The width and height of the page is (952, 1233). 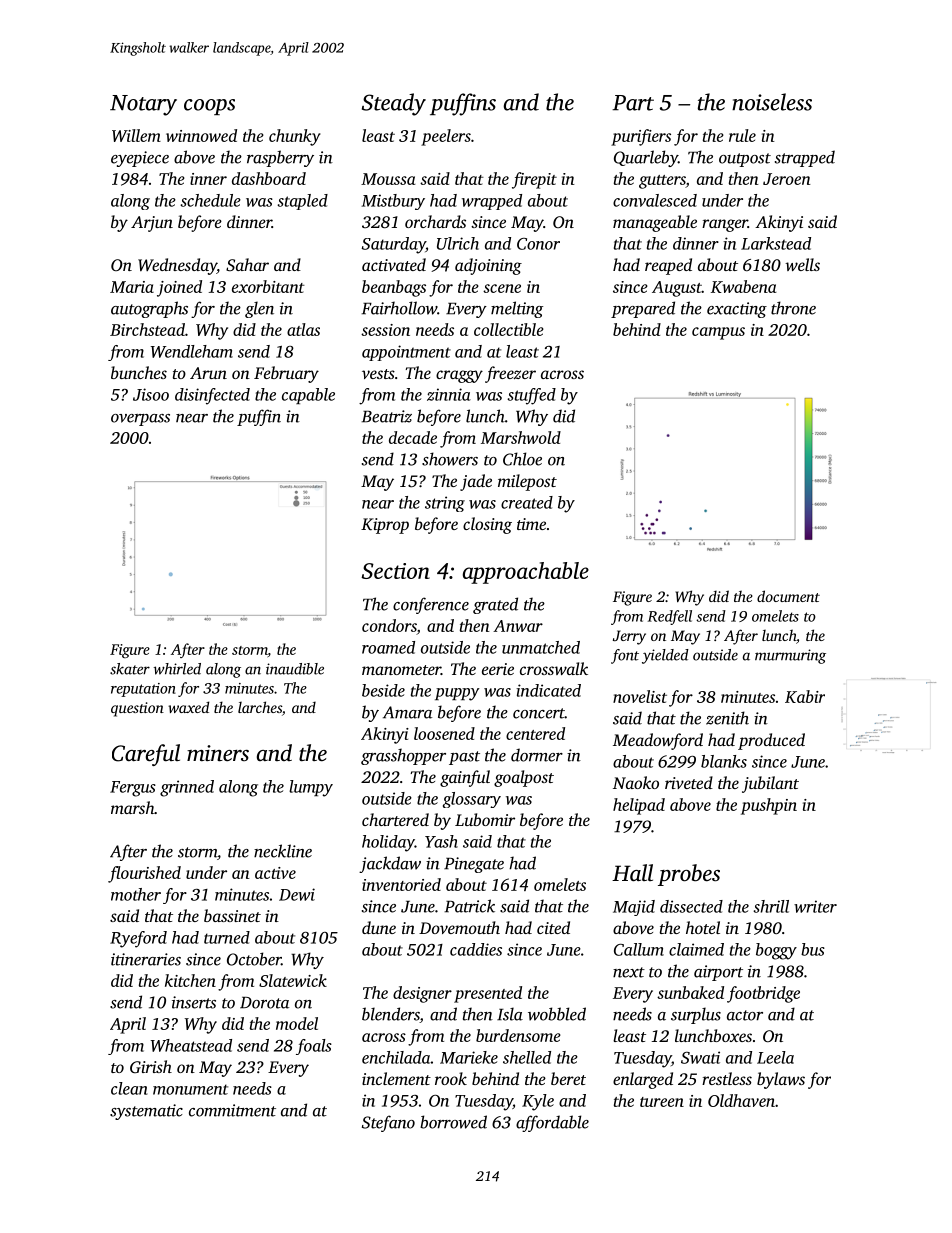 What do you see at coordinates (146, 959) in the page?
I see `itineraries` at bounding box center [146, 959].
